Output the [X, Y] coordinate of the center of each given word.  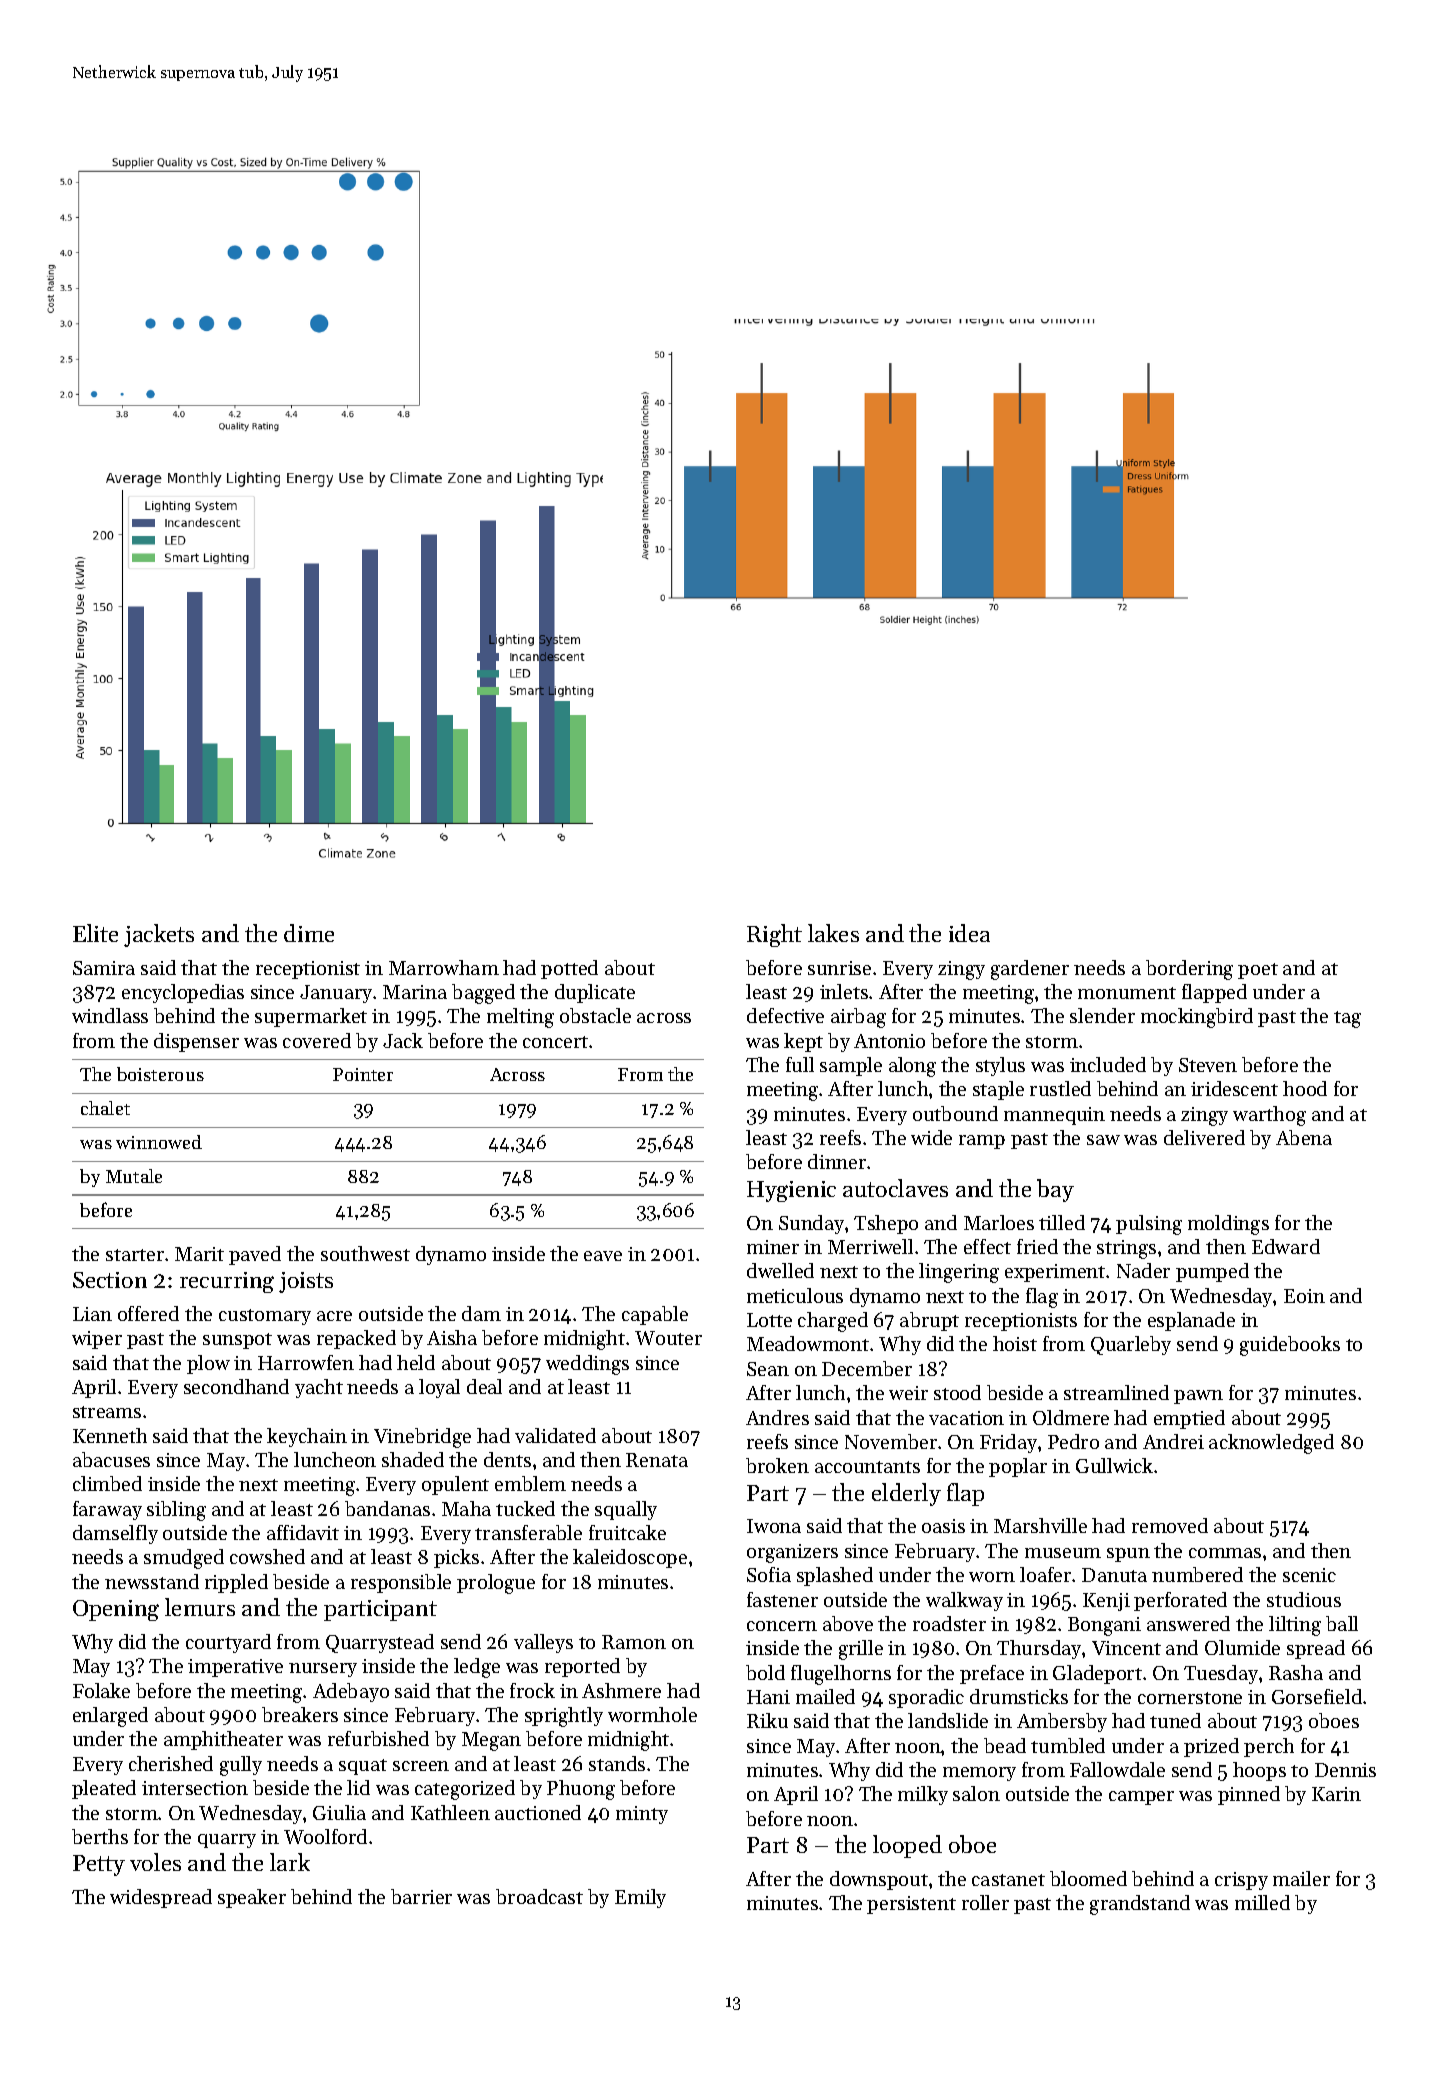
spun [1128, 1555]
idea [969, 933]
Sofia [769, 1574]
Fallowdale [1117, 1769]
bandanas [387, 1508]
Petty [99, 1865]
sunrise [839, 968]
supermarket [311, 1017]
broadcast [539, 1896]
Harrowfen [306, 1362]
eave [603, 1256]
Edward [1286, 1246]
